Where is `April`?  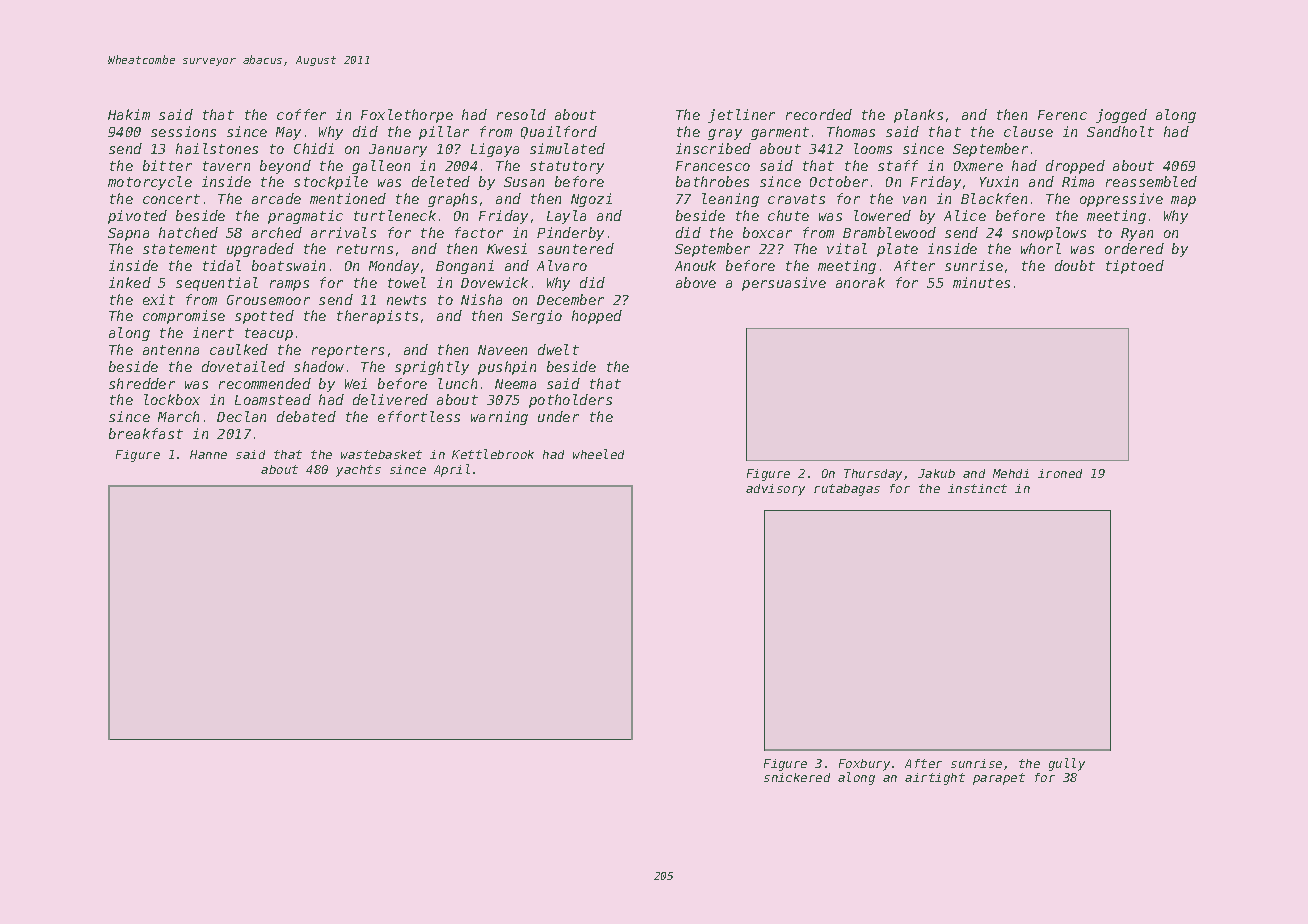
April is located at coordinates (452, 470).
